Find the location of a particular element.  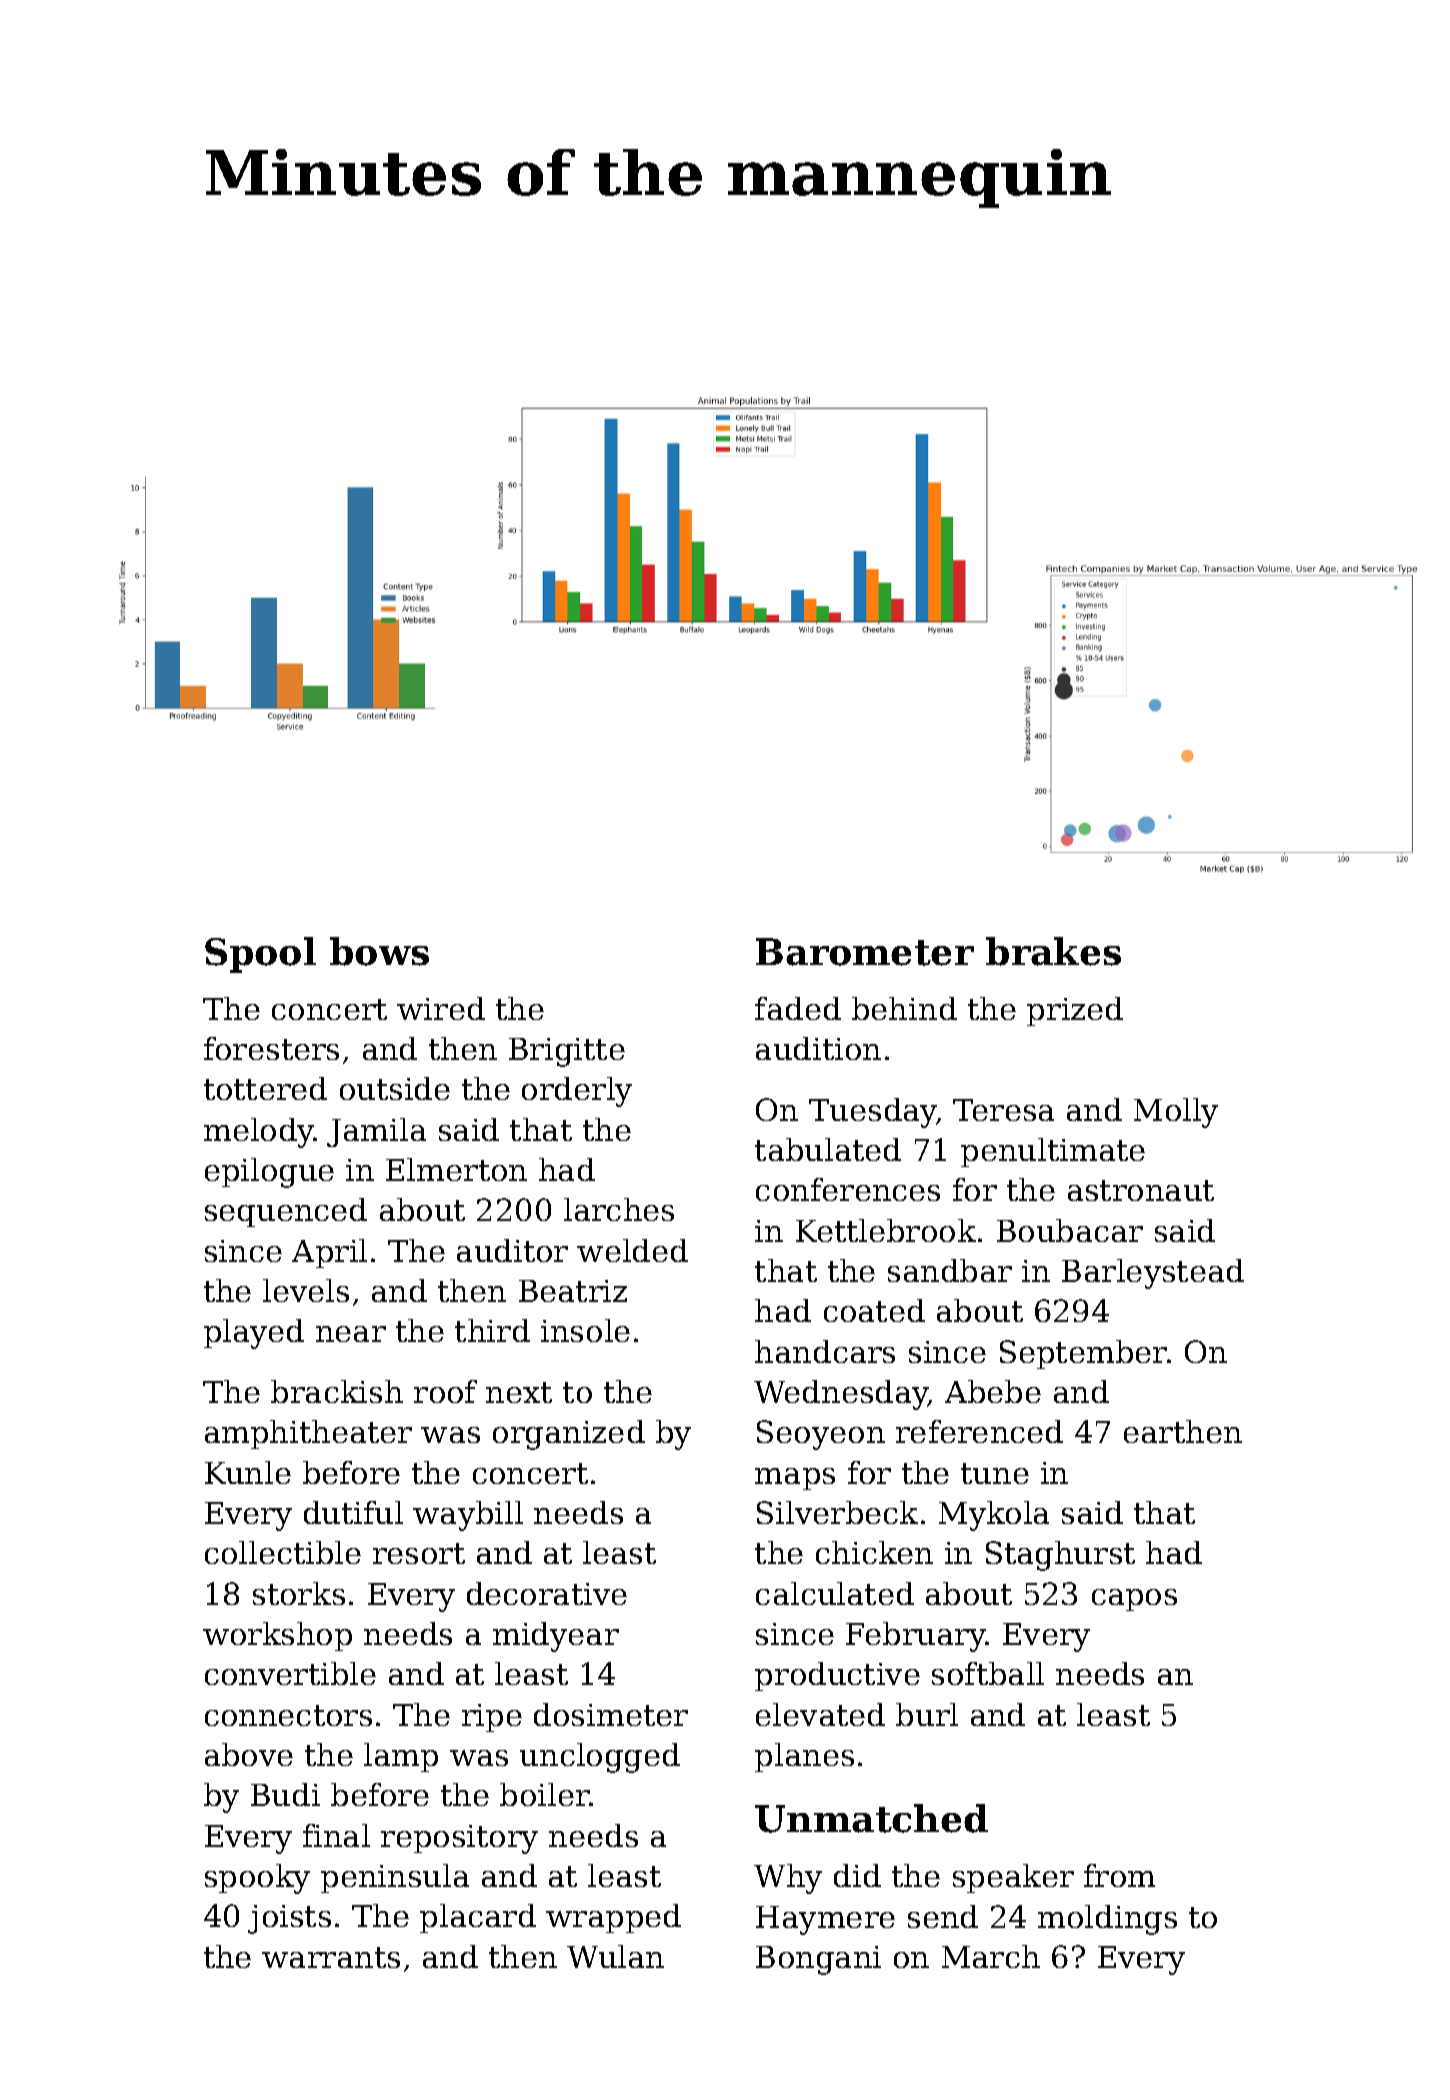

Kettlebrook is located at coordinates (886, 1230).
